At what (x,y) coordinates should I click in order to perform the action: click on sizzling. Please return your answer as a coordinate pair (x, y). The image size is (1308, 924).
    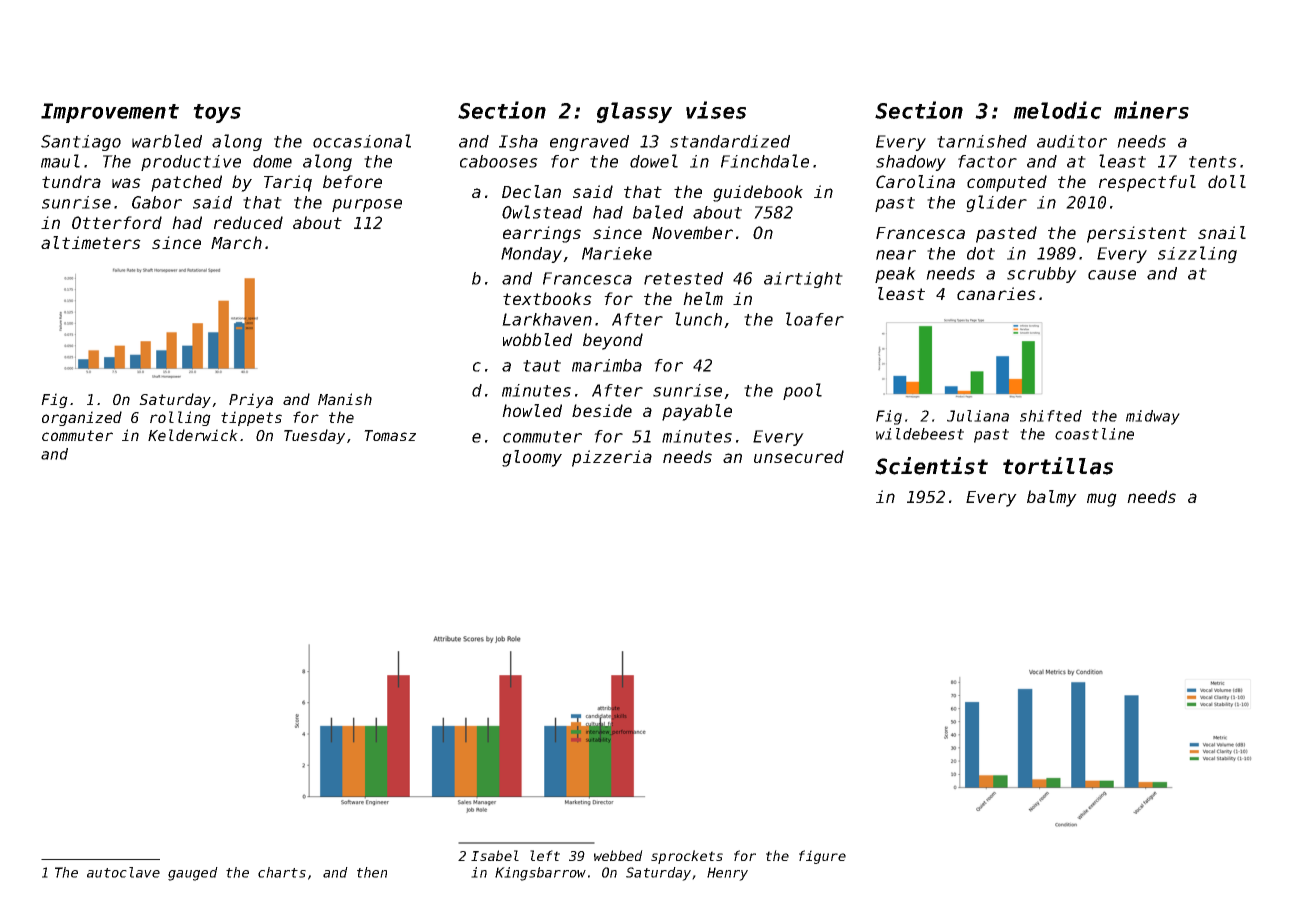
    Looking at the image, I should click on (1197, 254).
